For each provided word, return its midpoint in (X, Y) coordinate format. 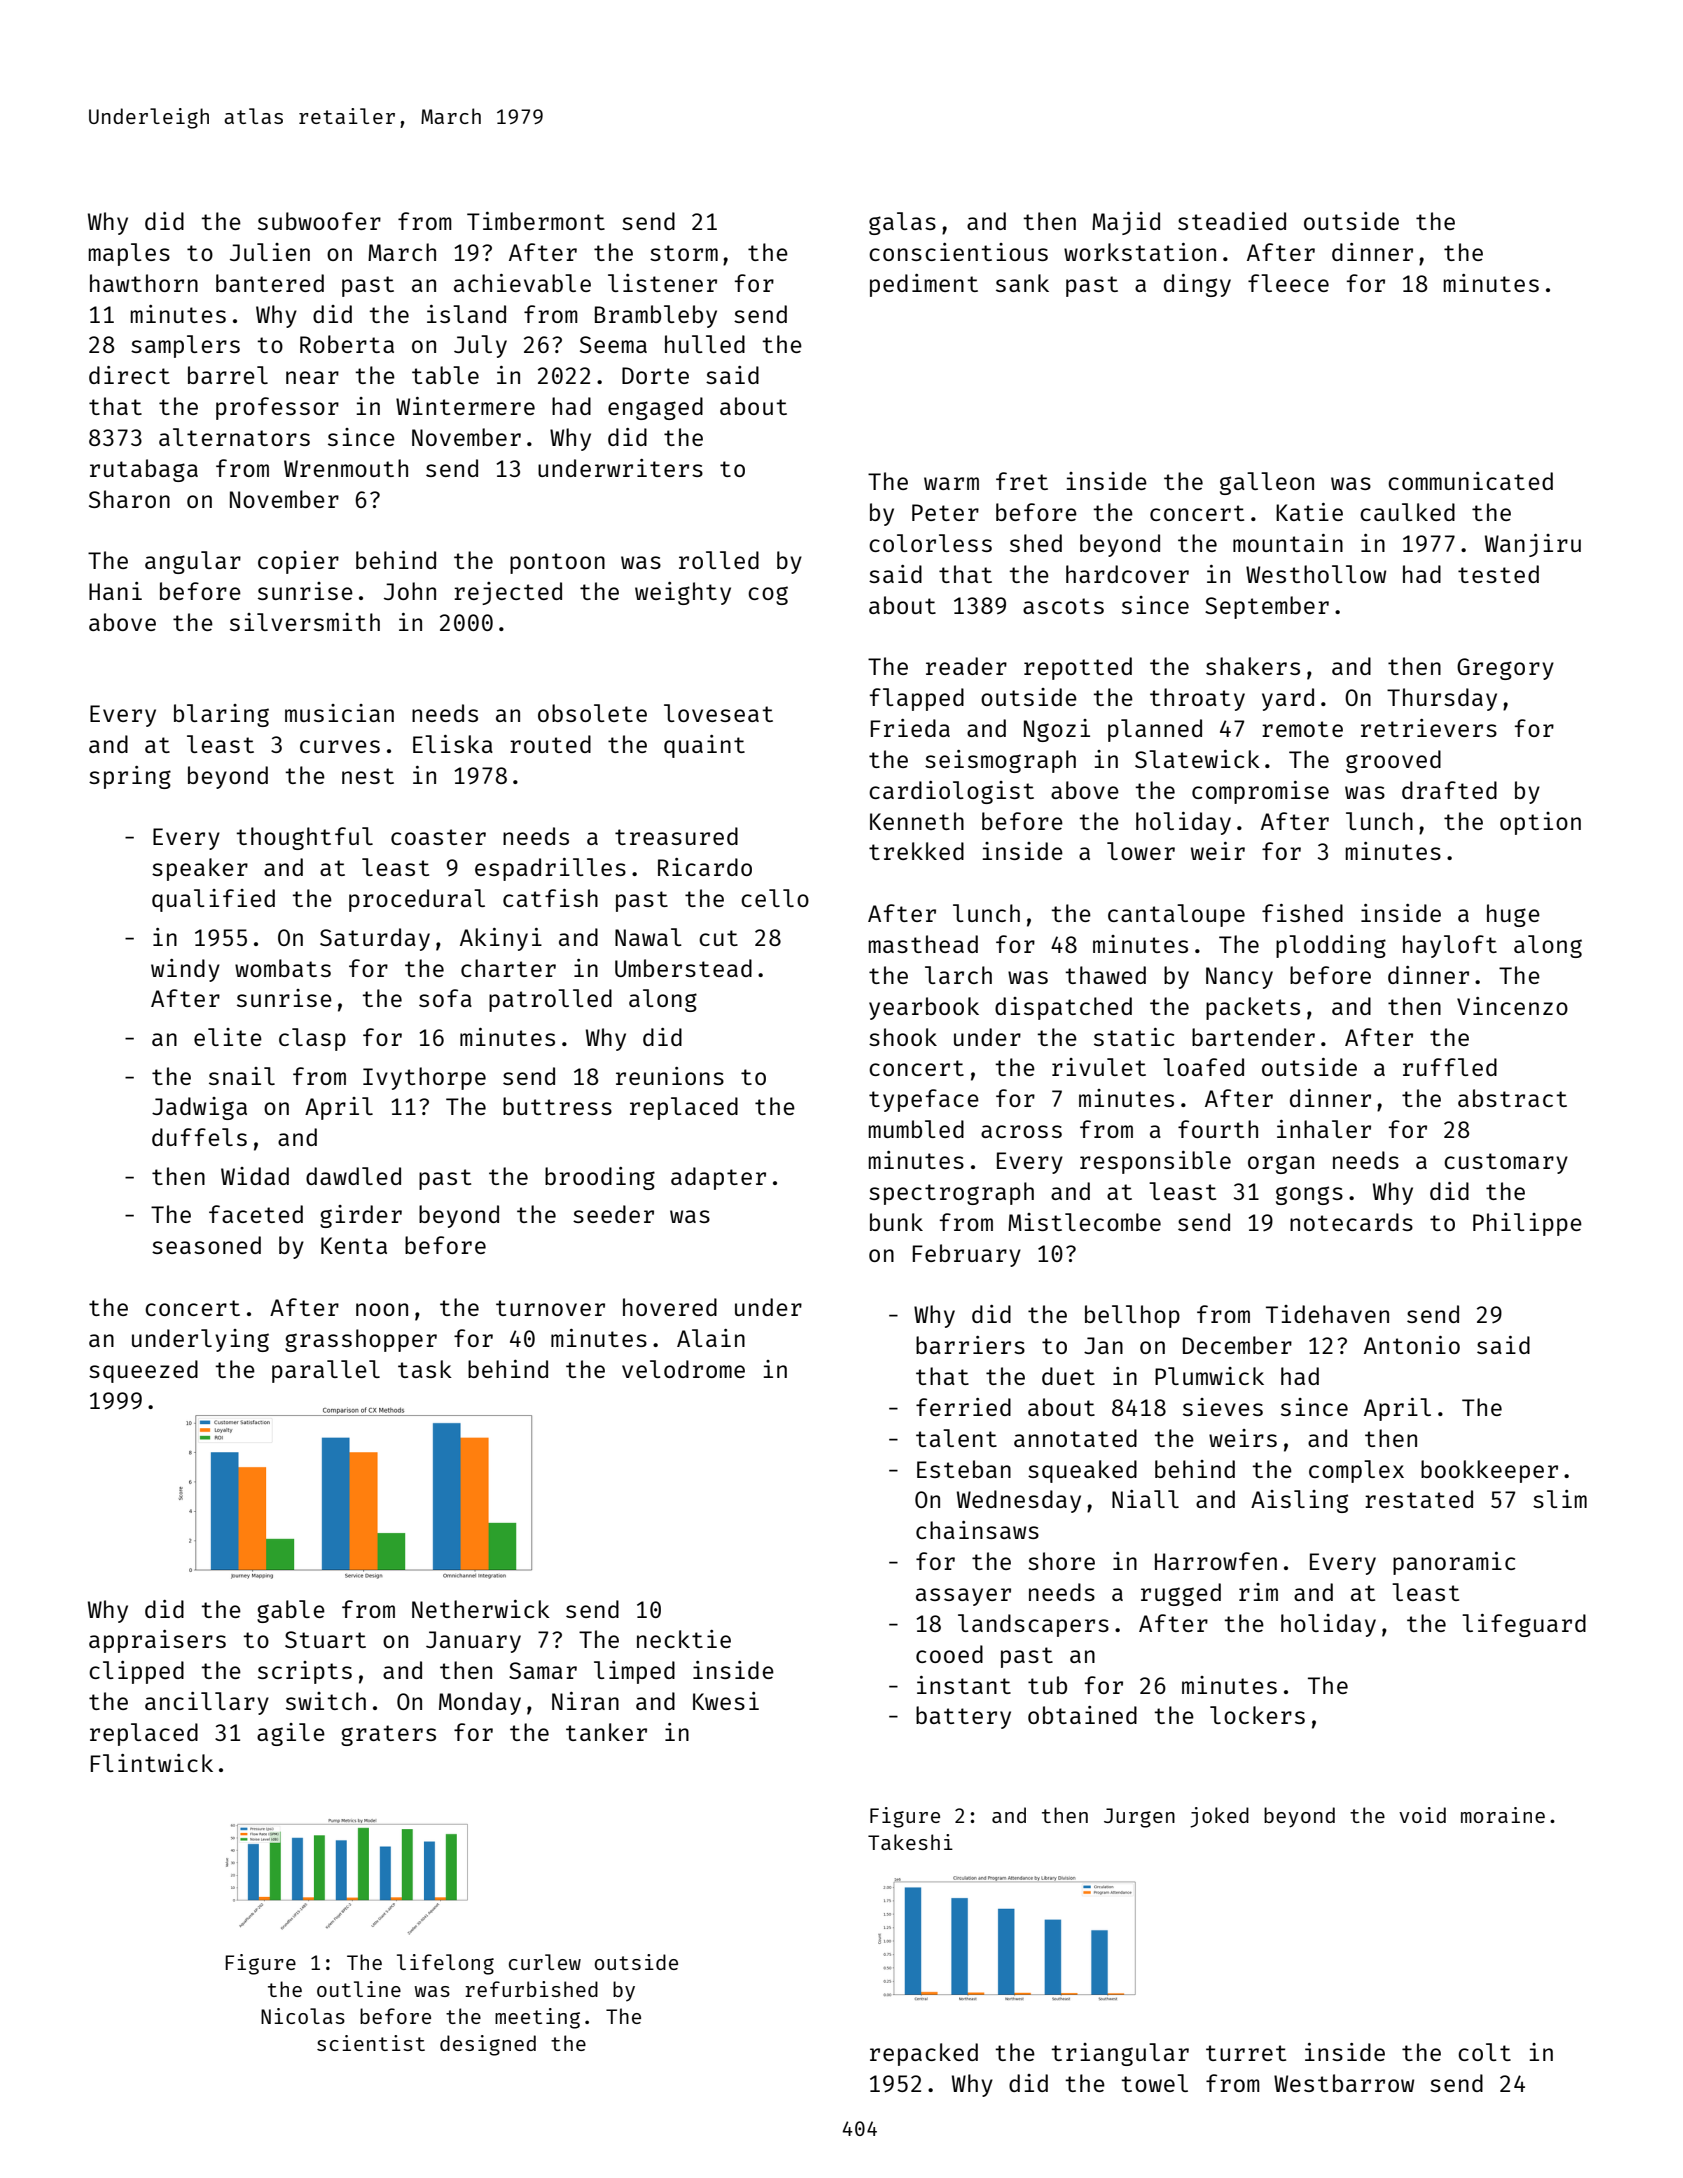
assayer (963, 1597)
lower (1141, 851)
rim (1258, 1592)
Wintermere (465, 406)
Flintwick (152, 1763)
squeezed (143, 1371)
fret (1022, 481)
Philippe (1527, 1224)
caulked (1407, 512)
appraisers (157, 1641)
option (1540, 823)
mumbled (916, 1129)
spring (130, 777)
